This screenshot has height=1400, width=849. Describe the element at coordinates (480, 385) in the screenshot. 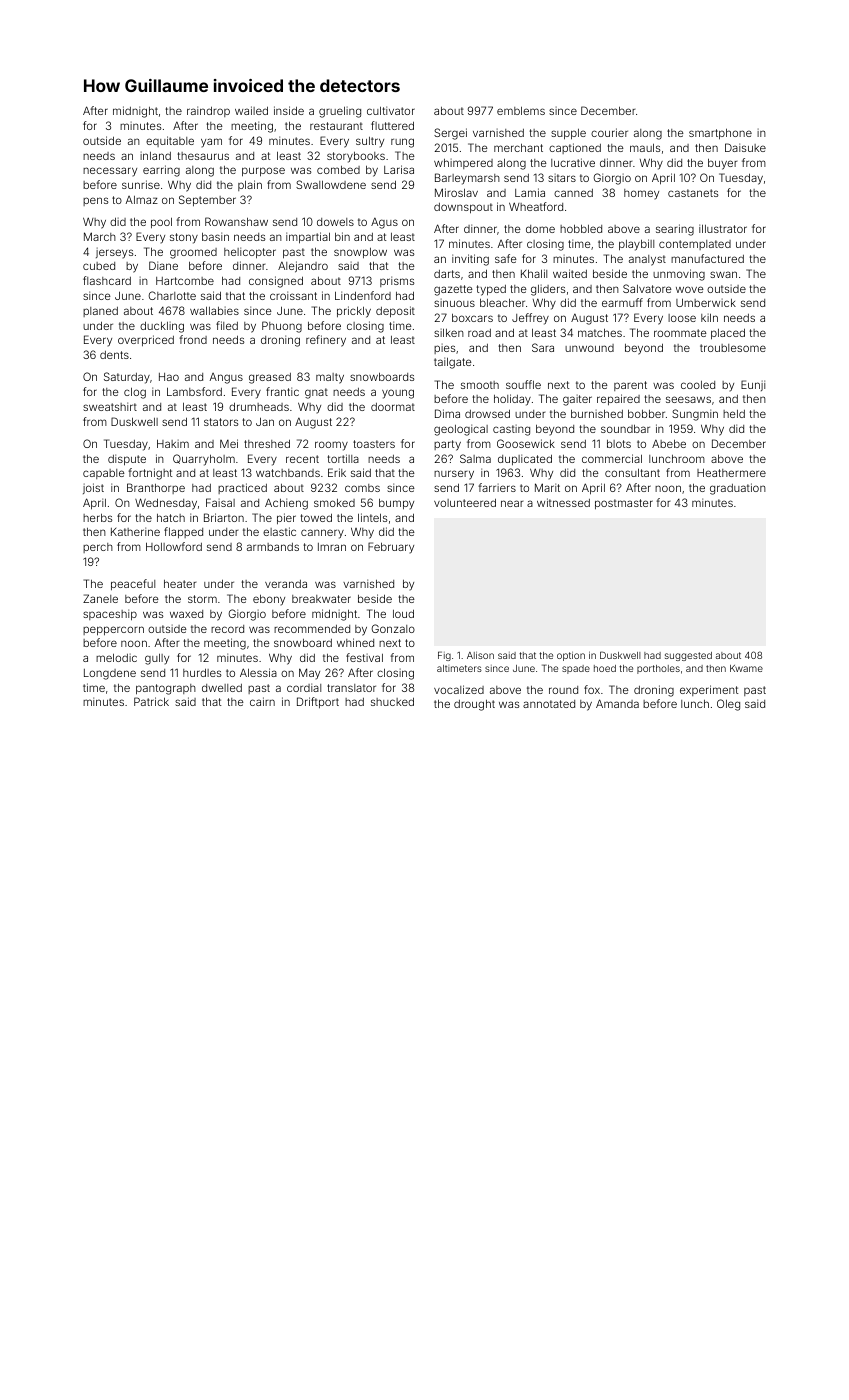

I see `smooth` at that location.
